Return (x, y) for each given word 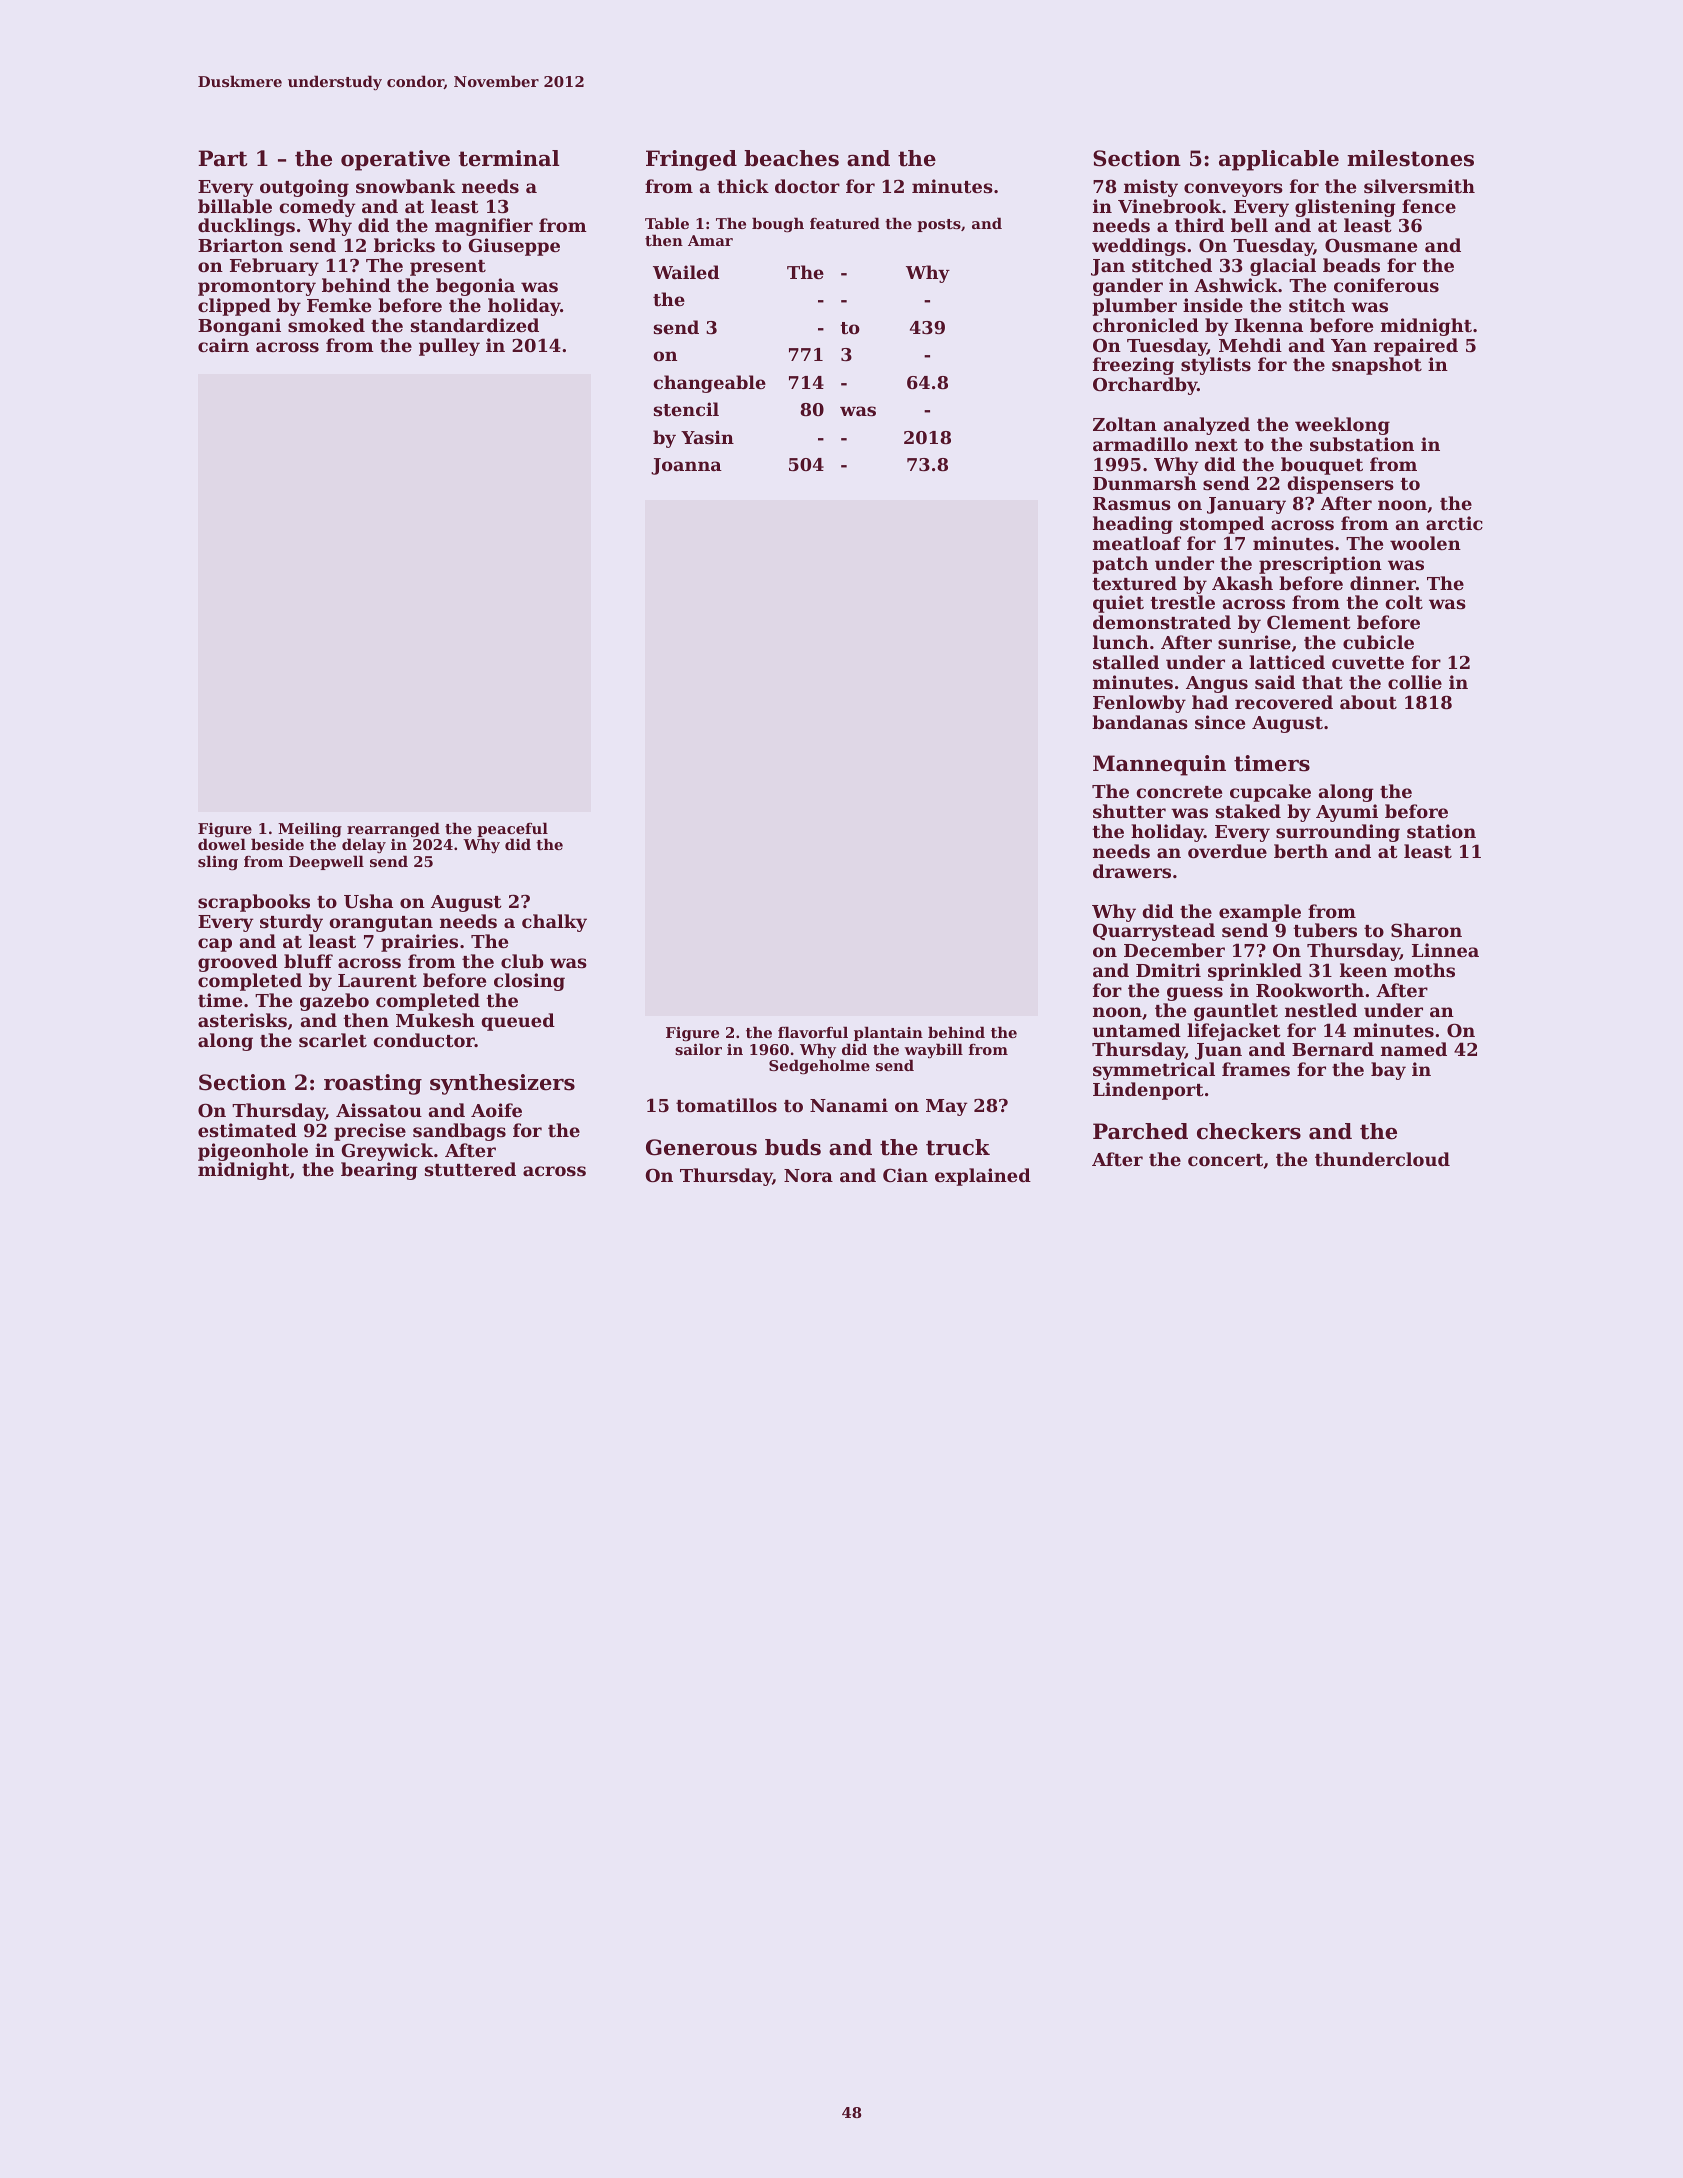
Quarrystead (1154, 932)
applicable (1279, 160)
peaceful (512, 830)
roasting (373, 1084)
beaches (791, 158)
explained (983, 1177)
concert (1225, 1160)
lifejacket (1234, 1032)
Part (222, 158)
